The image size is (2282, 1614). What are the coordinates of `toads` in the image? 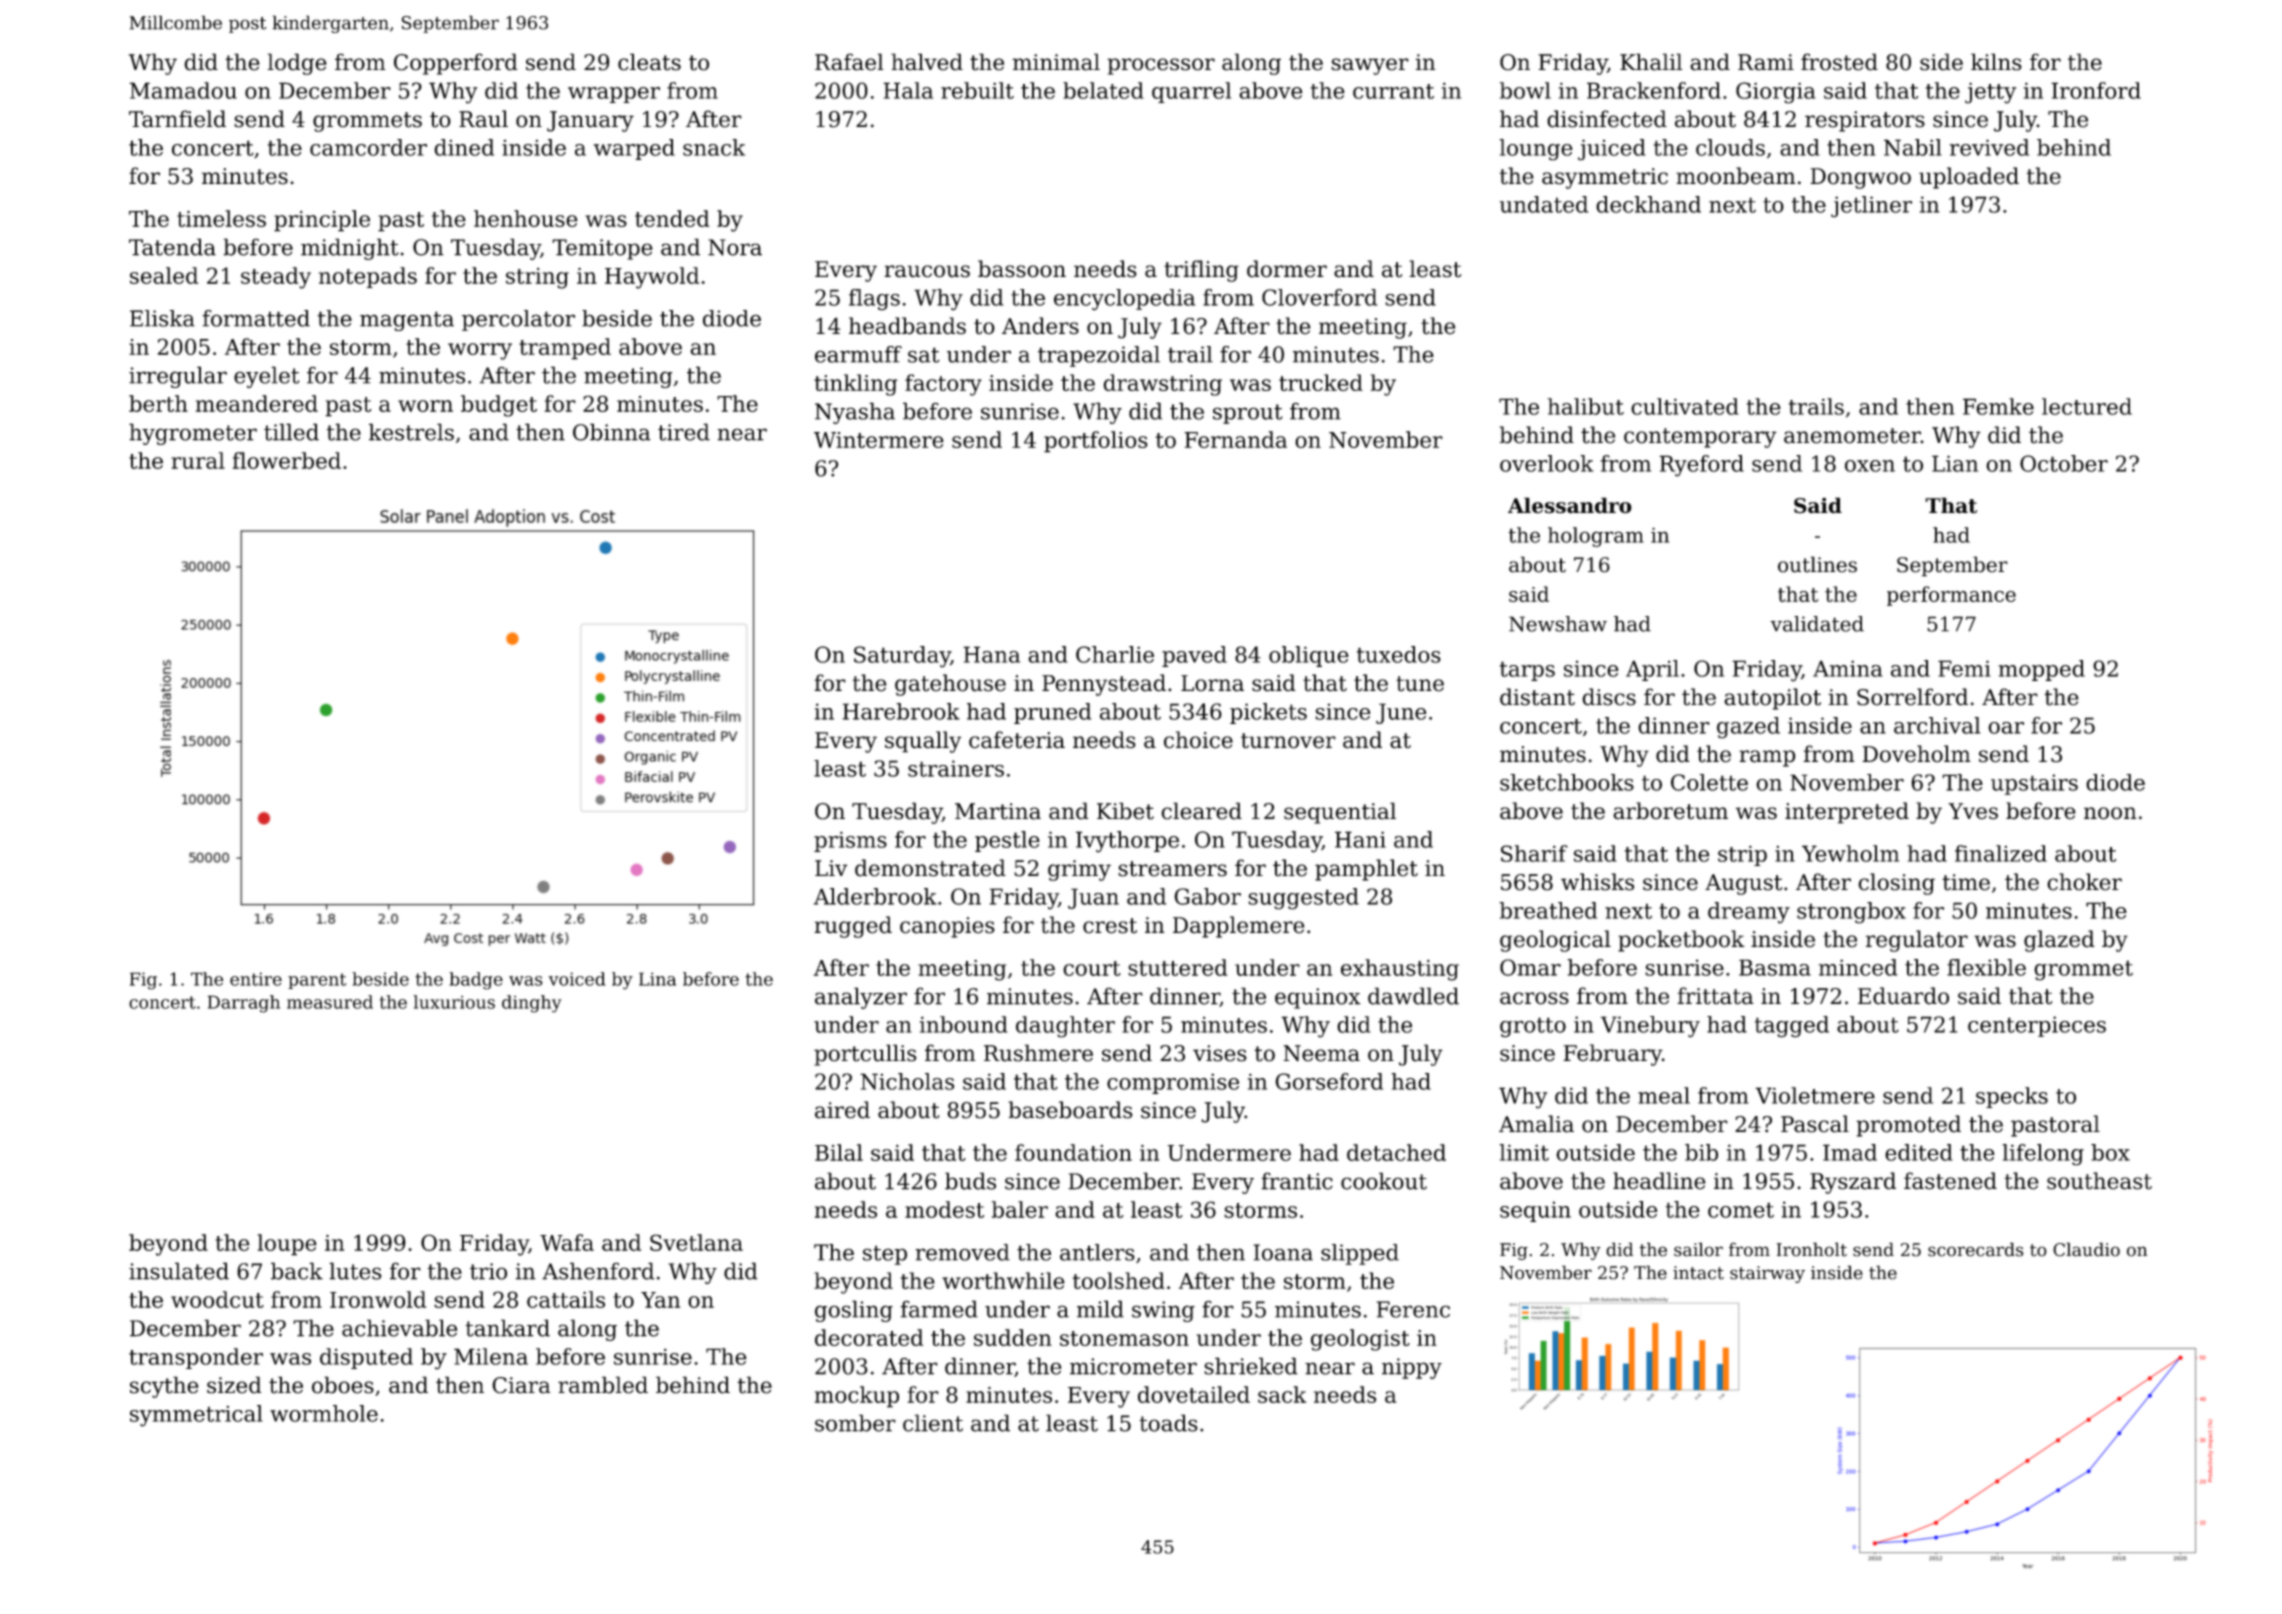 It's located at (1168, 1423).
